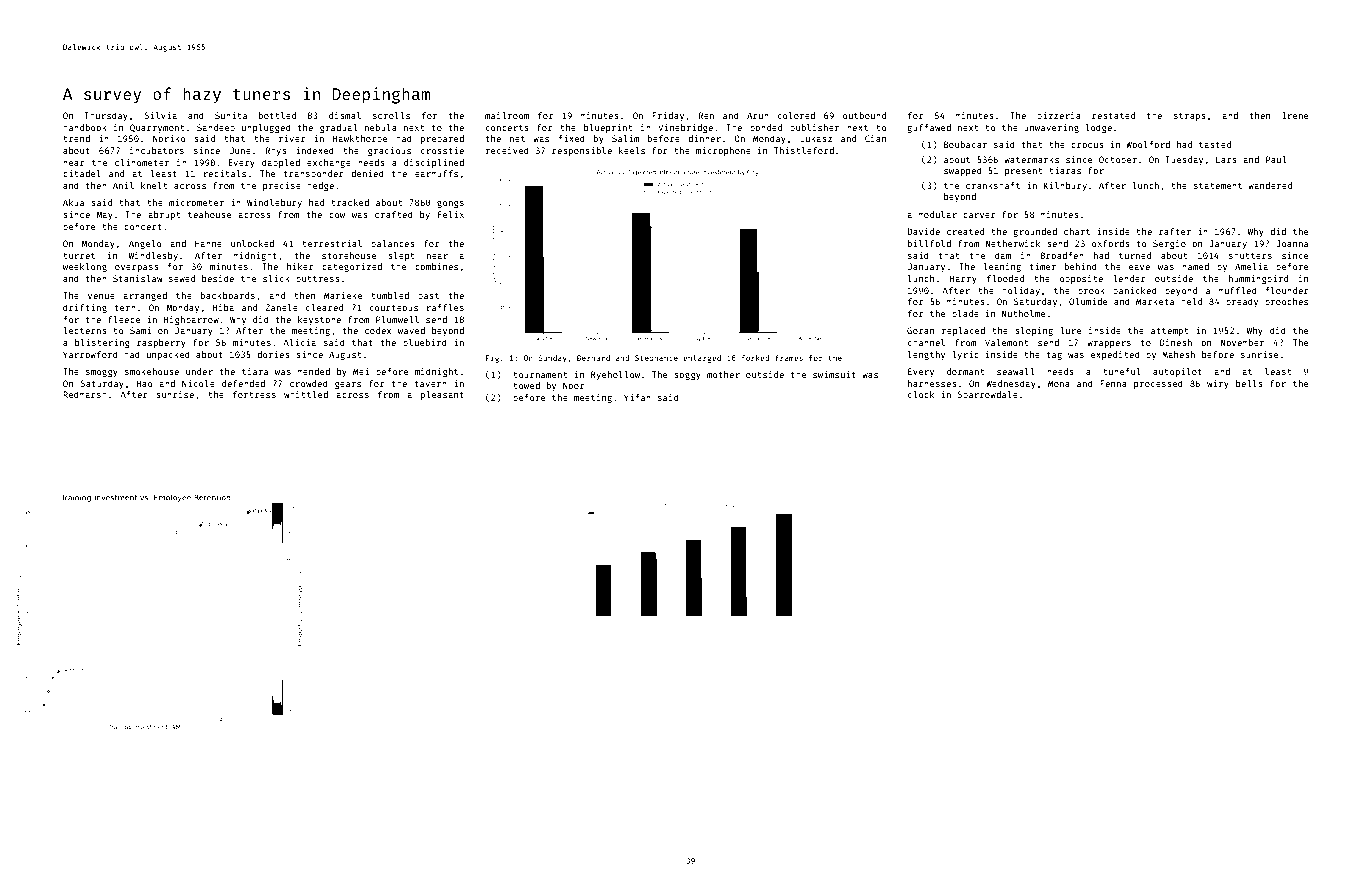 The height and width of the image is (887, 1372). Describe the element at coordinates (1190, 117) in the image. I see `straps` at that location.
